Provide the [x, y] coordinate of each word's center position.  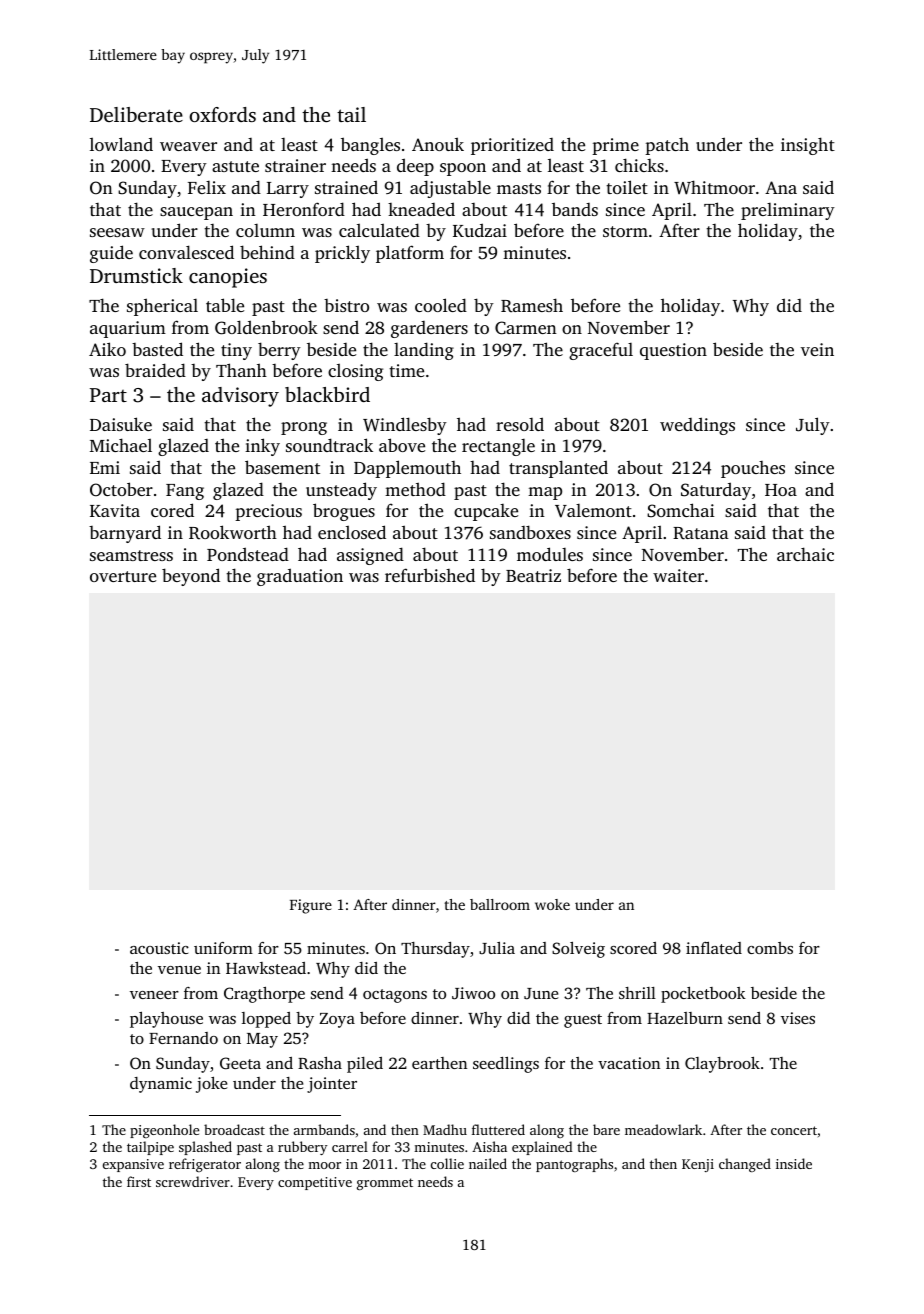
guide [111, 254]
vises [798, 1018]
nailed [488, 1163]
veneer [154, 995]
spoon [463, 169]
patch [667, 146]
